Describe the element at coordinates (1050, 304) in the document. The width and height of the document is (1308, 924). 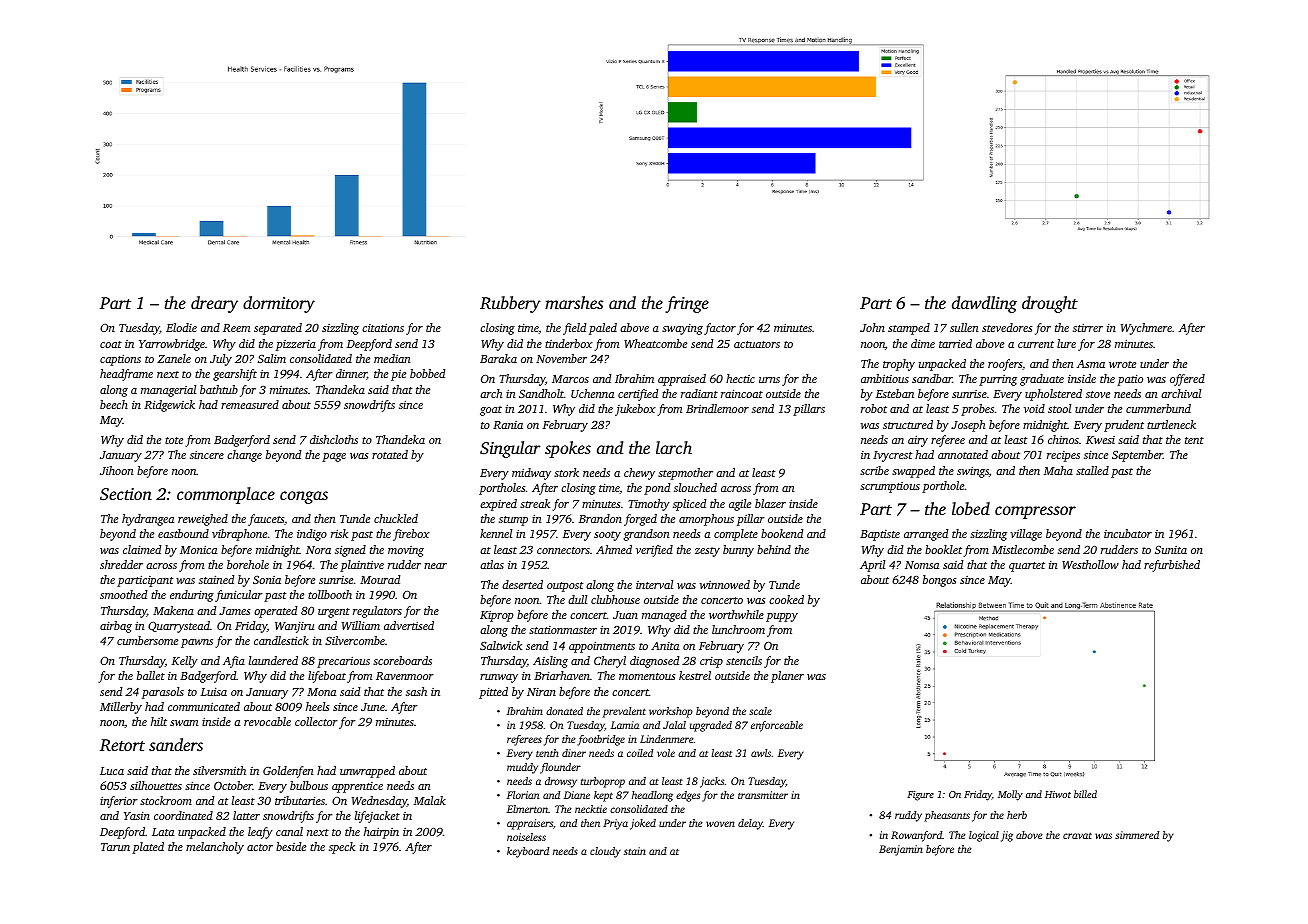
I see `drought` at that location.
